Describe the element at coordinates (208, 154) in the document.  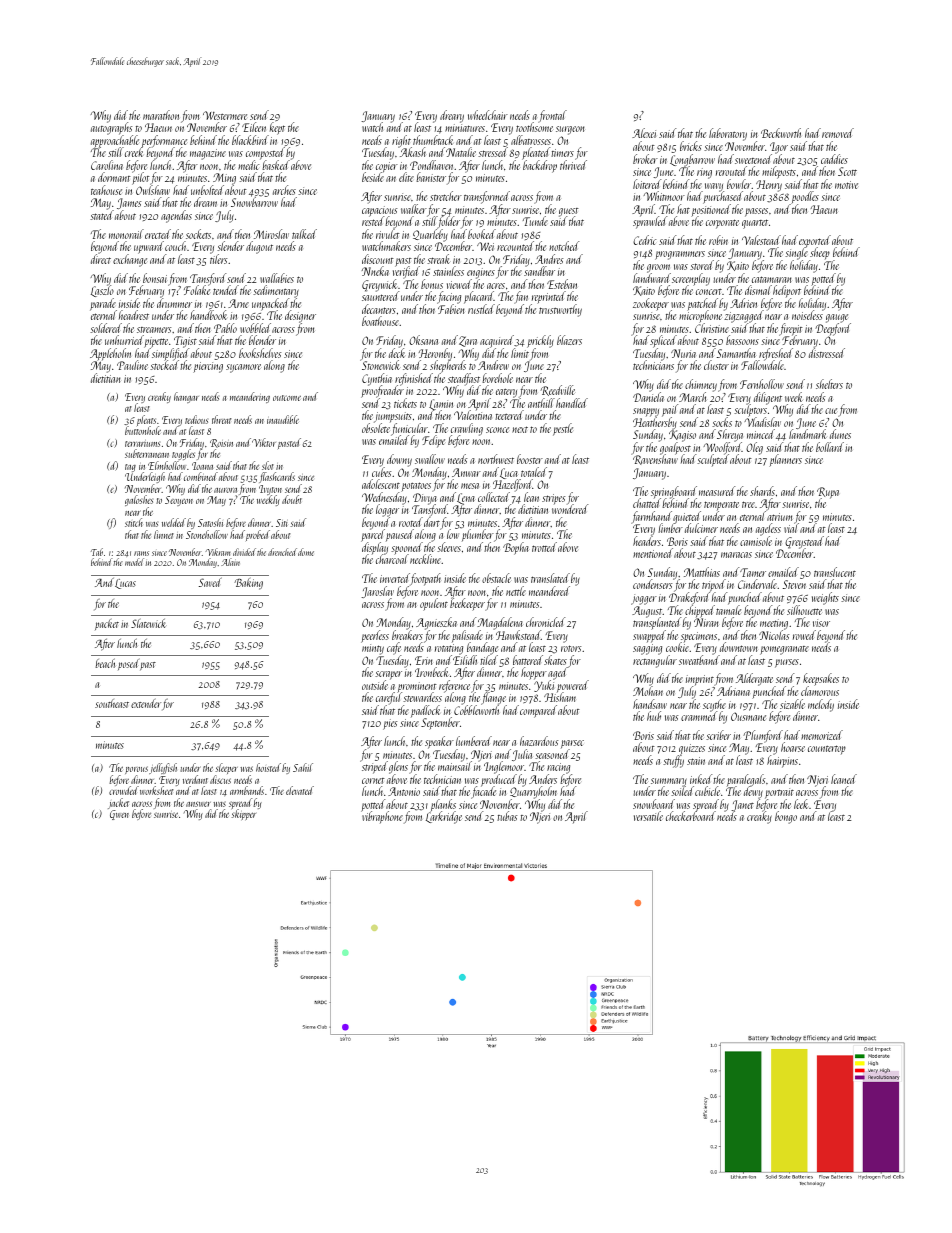
I see `magazine` at that location.
